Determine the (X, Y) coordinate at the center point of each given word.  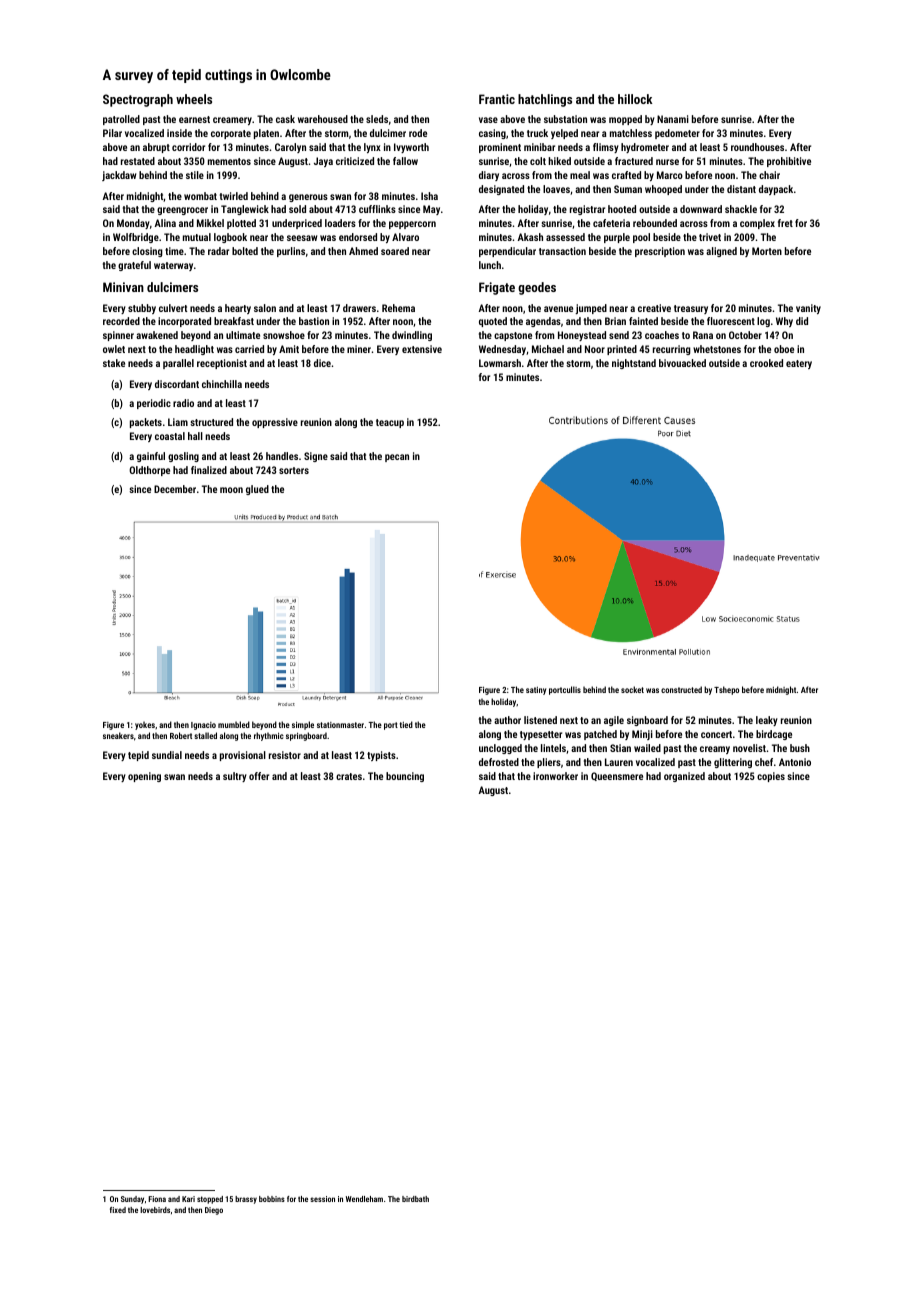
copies (771, 777)
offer (259, 776)
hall (195, 436)
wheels (194, 99)
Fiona (157, 1199)
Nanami (673, 119)
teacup (390, 423)
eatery (799, 364)
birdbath (415, 1199)
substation (565, 119)
